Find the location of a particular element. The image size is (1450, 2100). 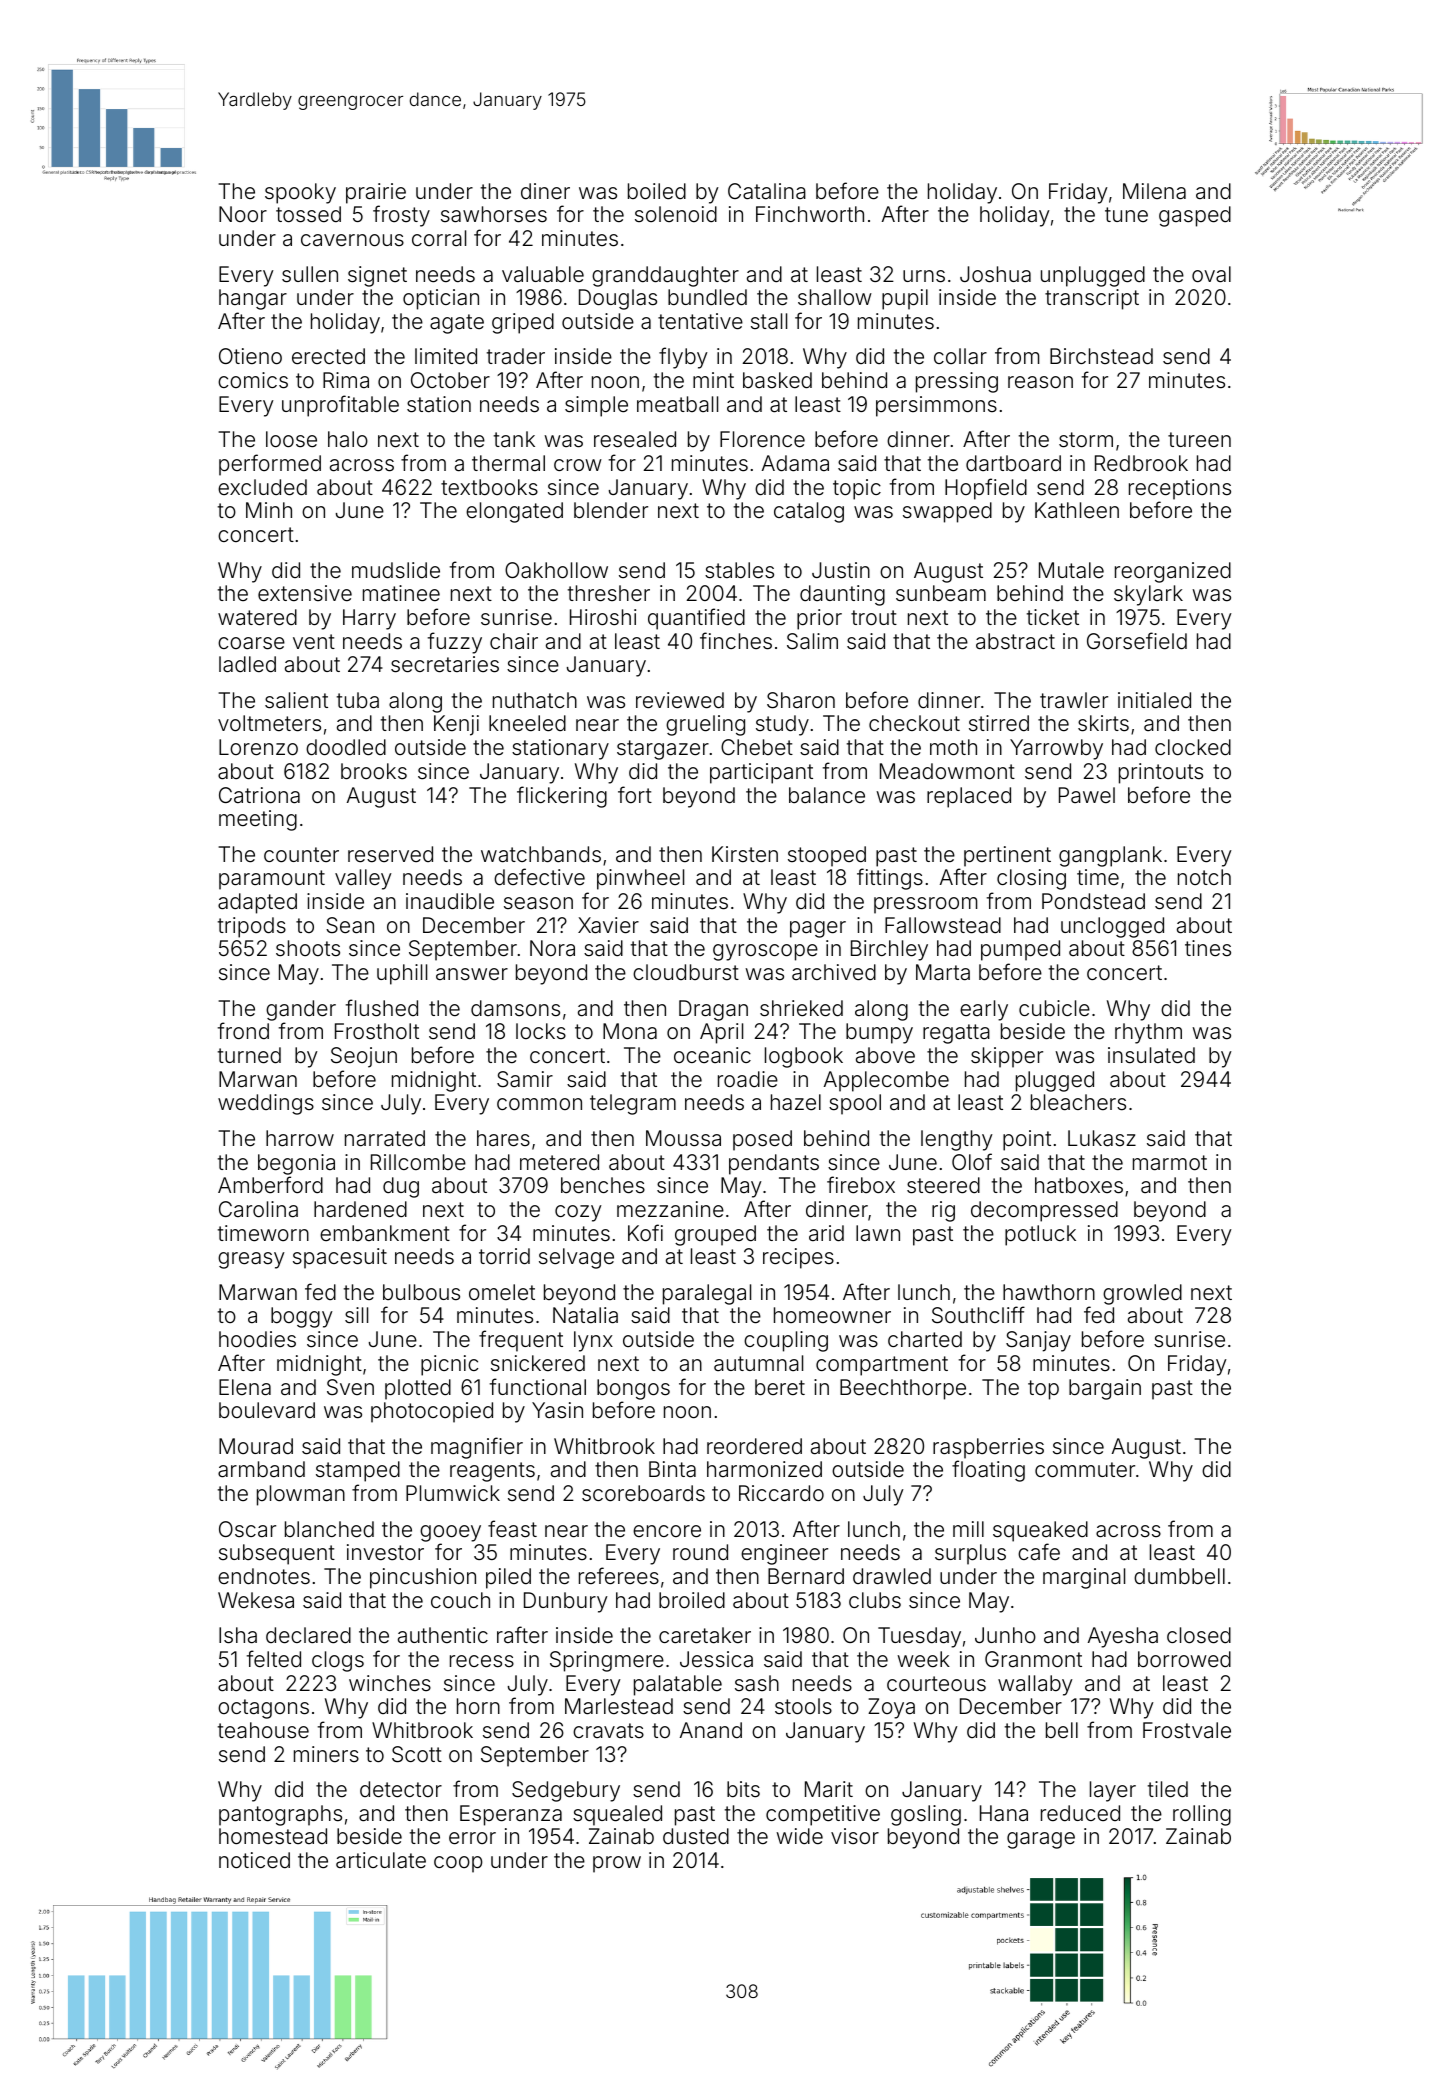

gasped is located at coordinates (1195, 216).
